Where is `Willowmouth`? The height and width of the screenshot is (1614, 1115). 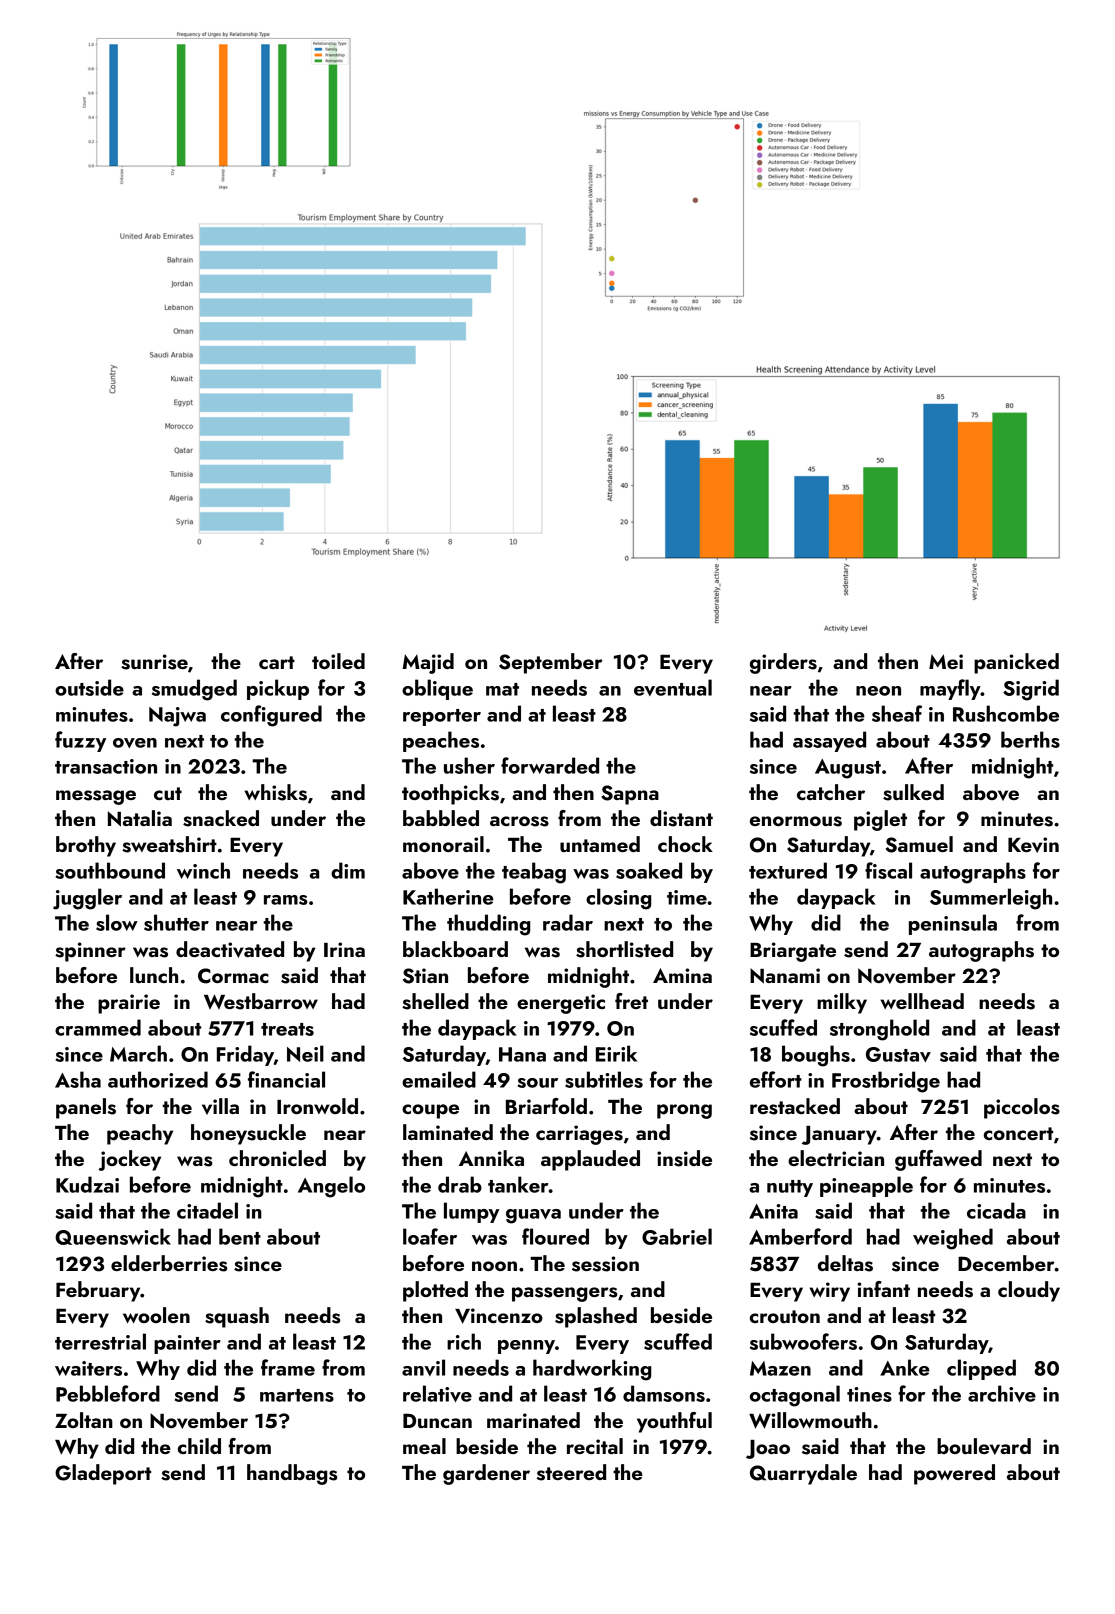 Willowmouth is located at coordinates (810, 1420).
